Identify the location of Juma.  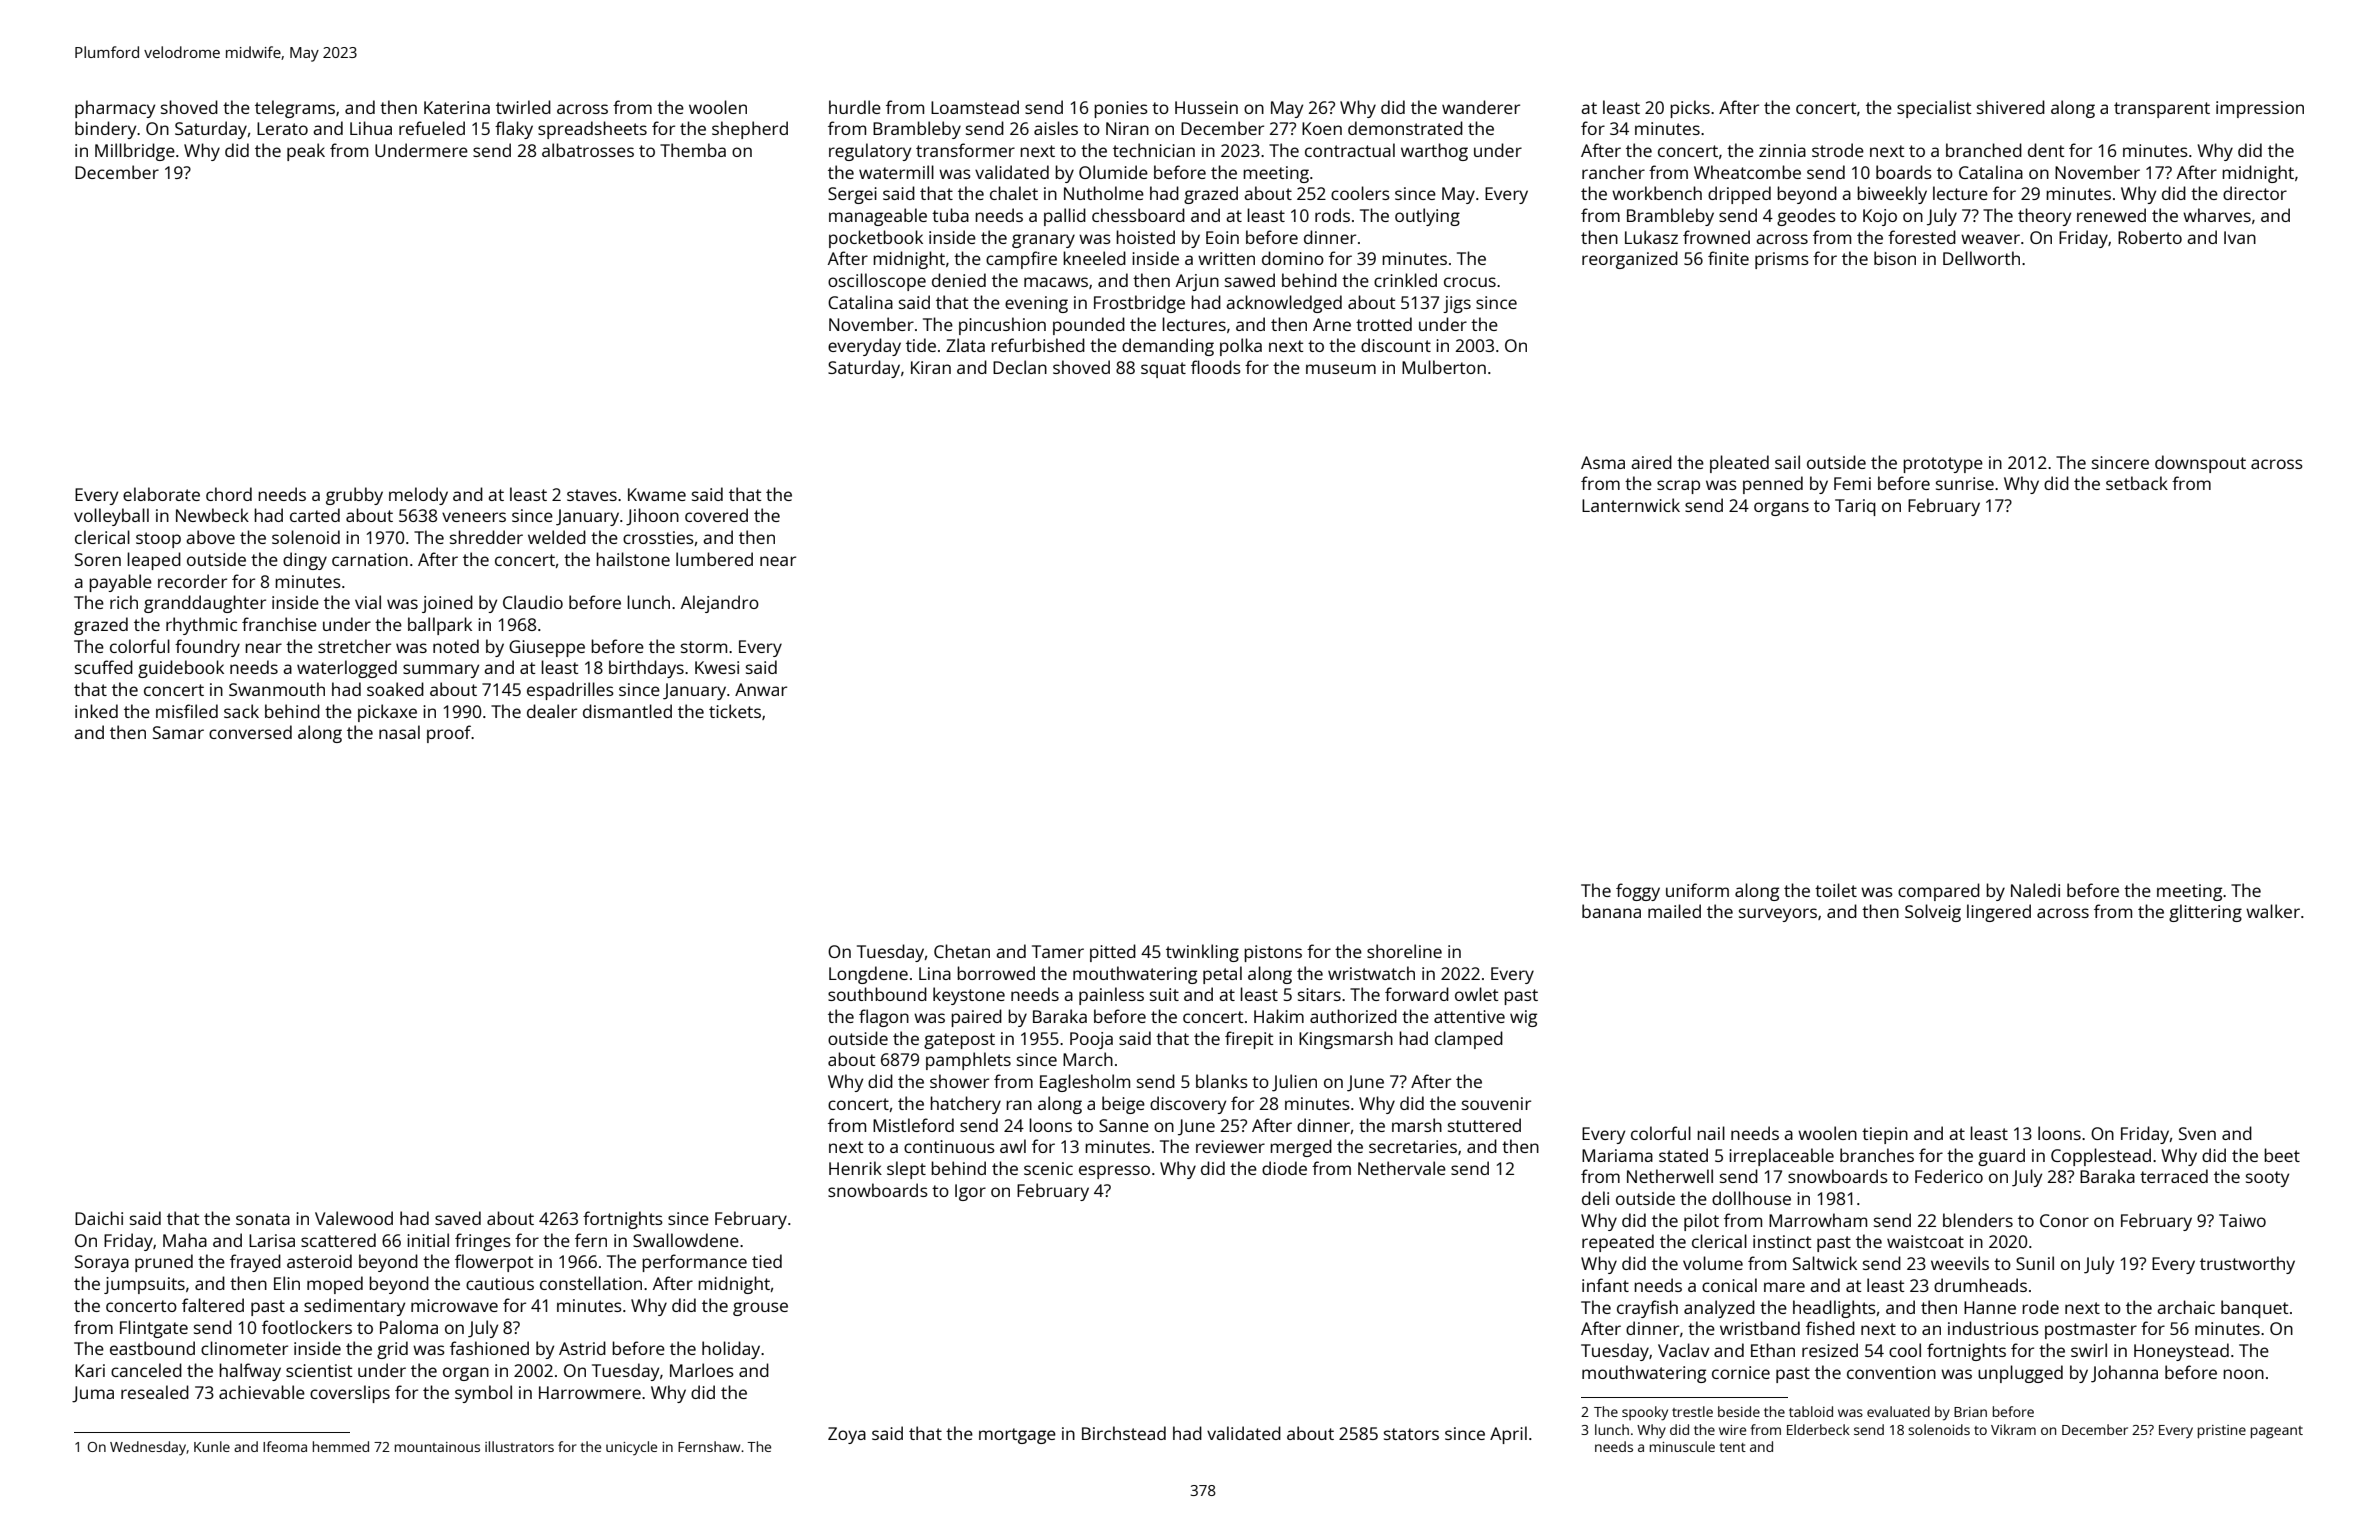
(93, 1394).
